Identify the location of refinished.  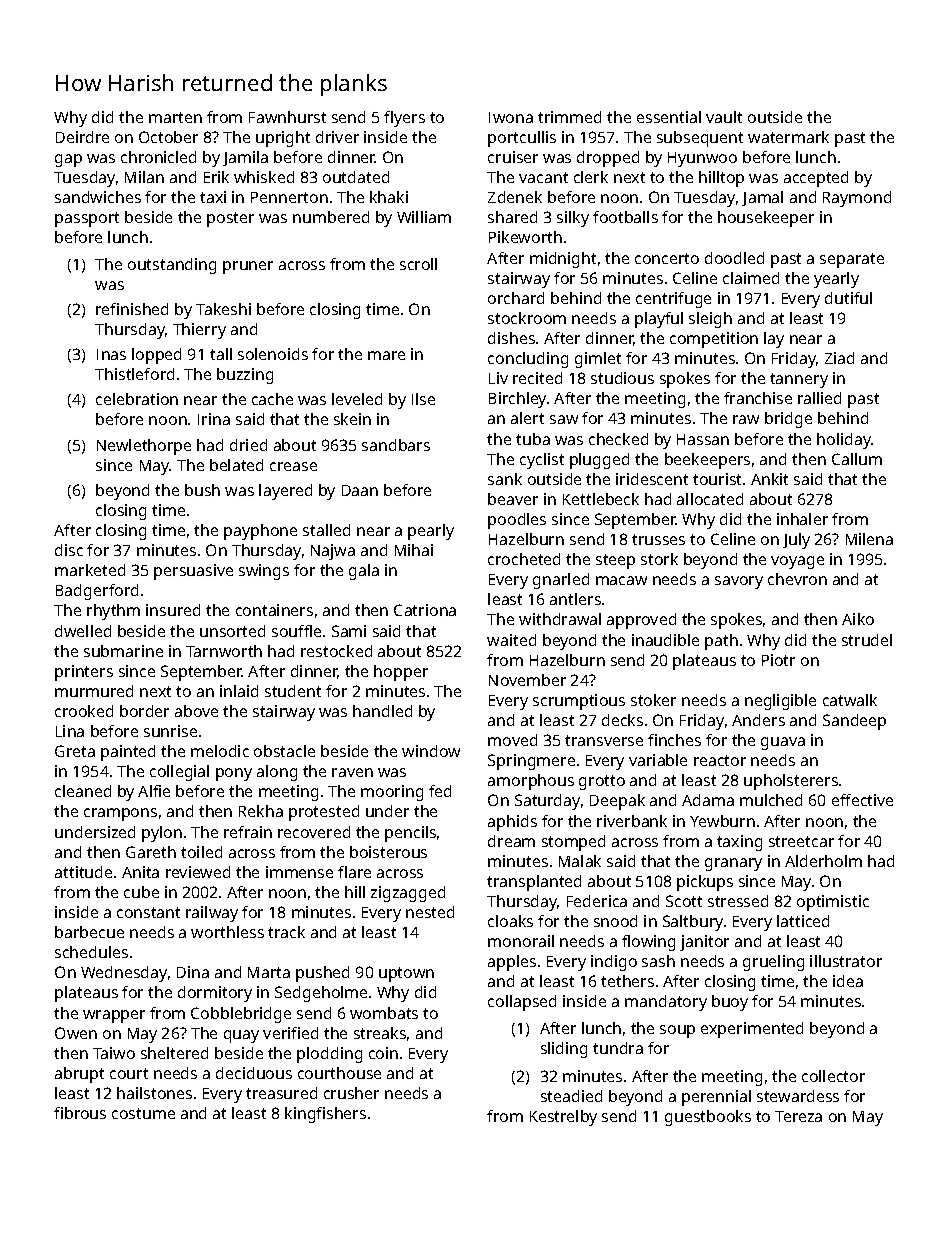
(132, 309).
